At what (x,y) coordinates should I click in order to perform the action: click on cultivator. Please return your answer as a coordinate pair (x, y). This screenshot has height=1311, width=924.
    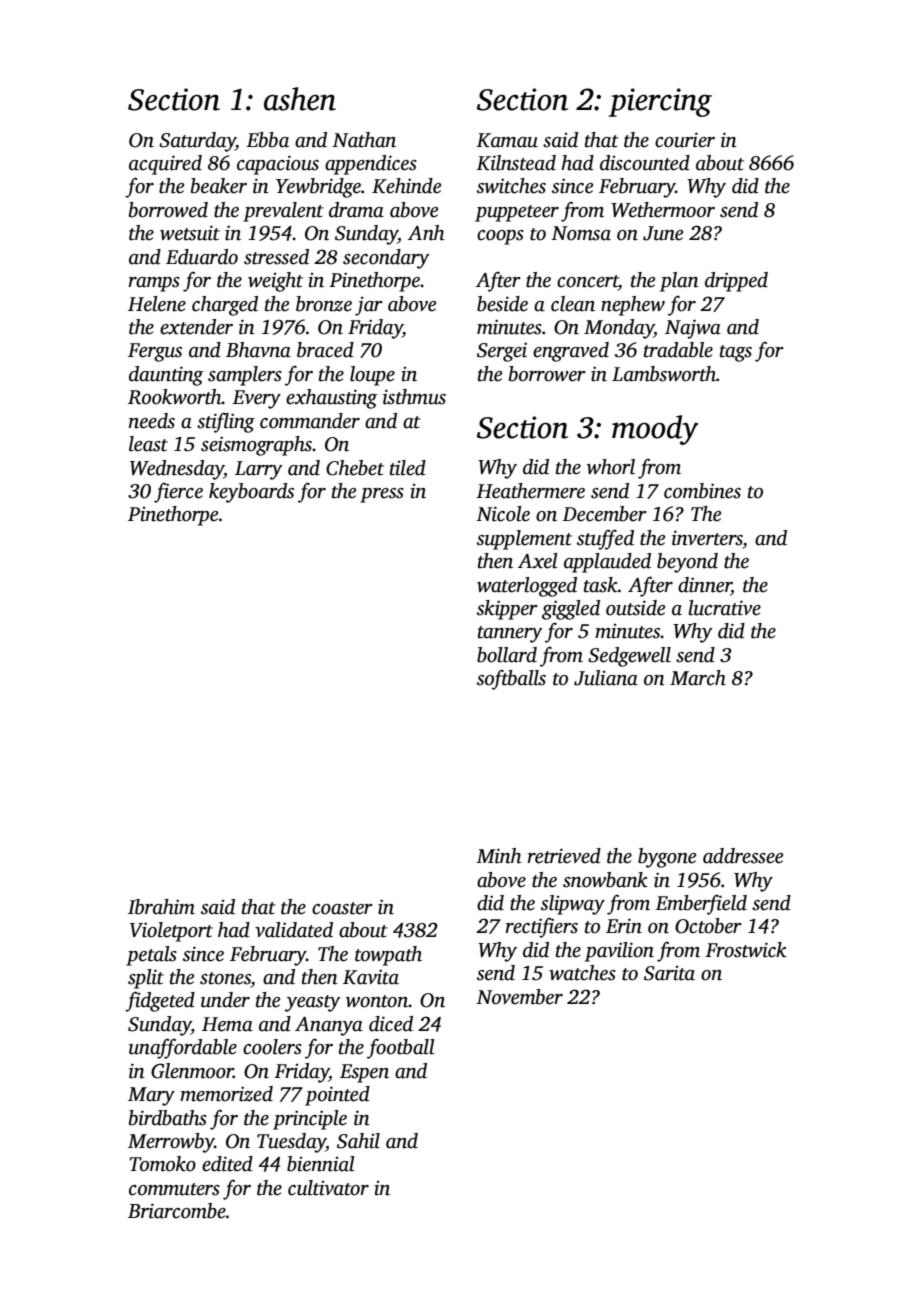
    Looking at the image, I should click on (328, 1188).
